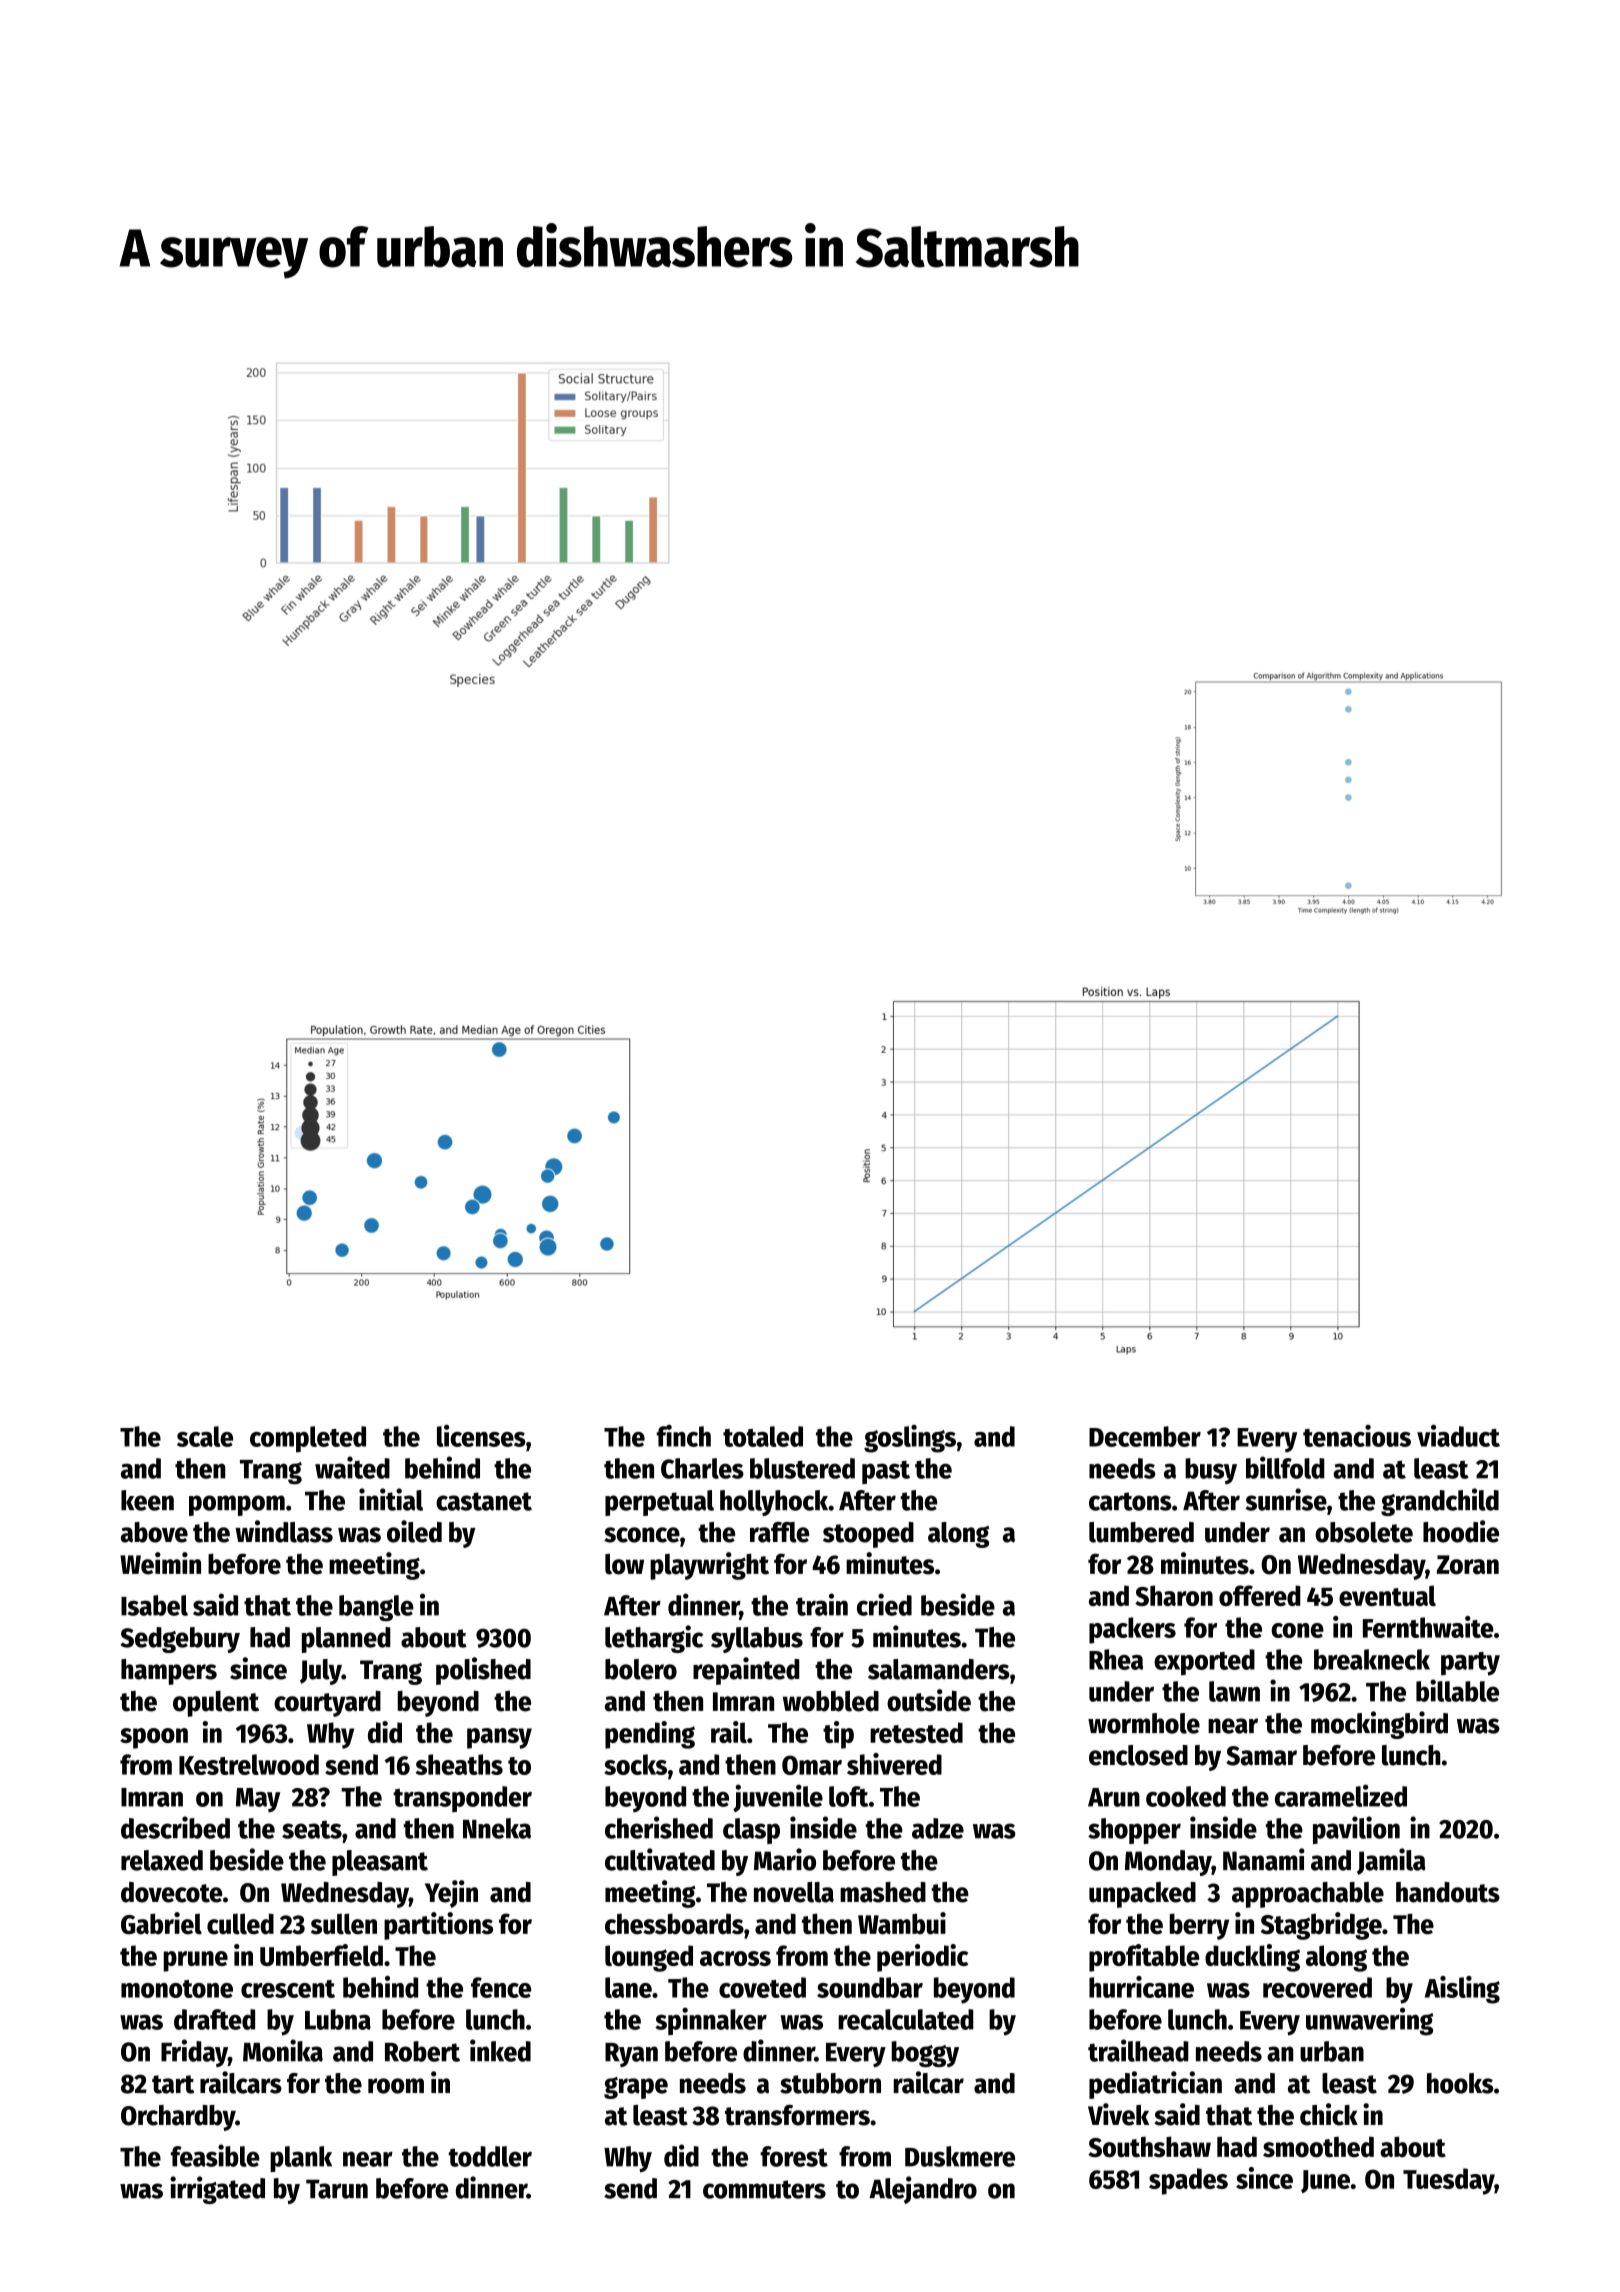 This screenshot has width=1620, height=2292. I want to click on relaxed, so click(162, 1860).
